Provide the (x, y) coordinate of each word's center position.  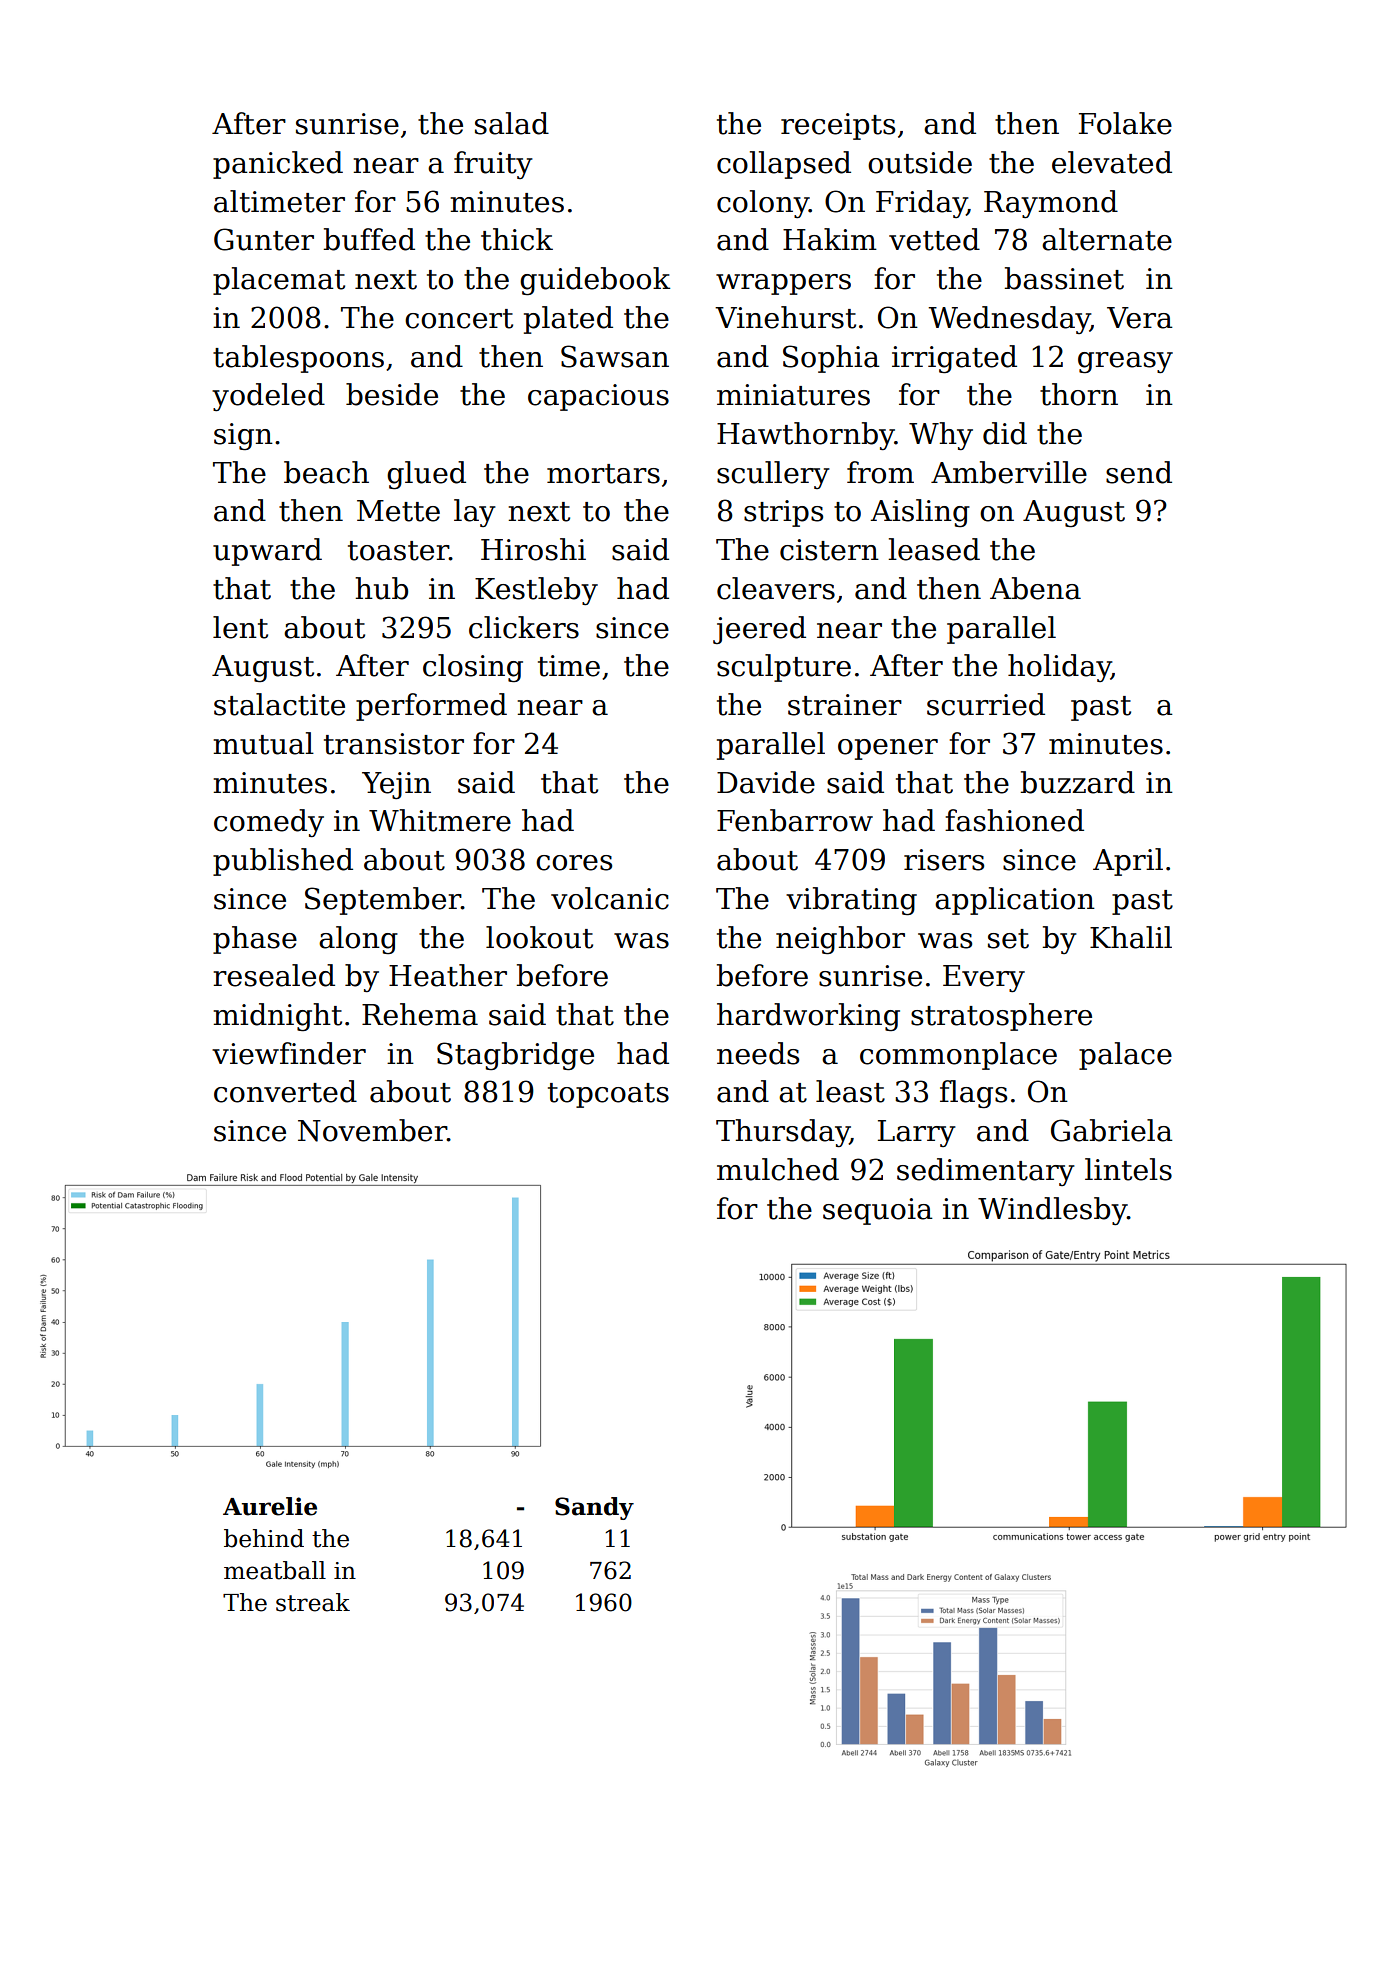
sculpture (784, 668)
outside (920, 162)
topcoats (608, 1095)
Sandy (594, 1508)
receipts (838, 126)
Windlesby (1052, 1211)
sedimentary (986, 1172)
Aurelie (270, 1506)
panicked (278, 165)
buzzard (1077, 782)
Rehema (420, 1014)
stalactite (279, 704)
